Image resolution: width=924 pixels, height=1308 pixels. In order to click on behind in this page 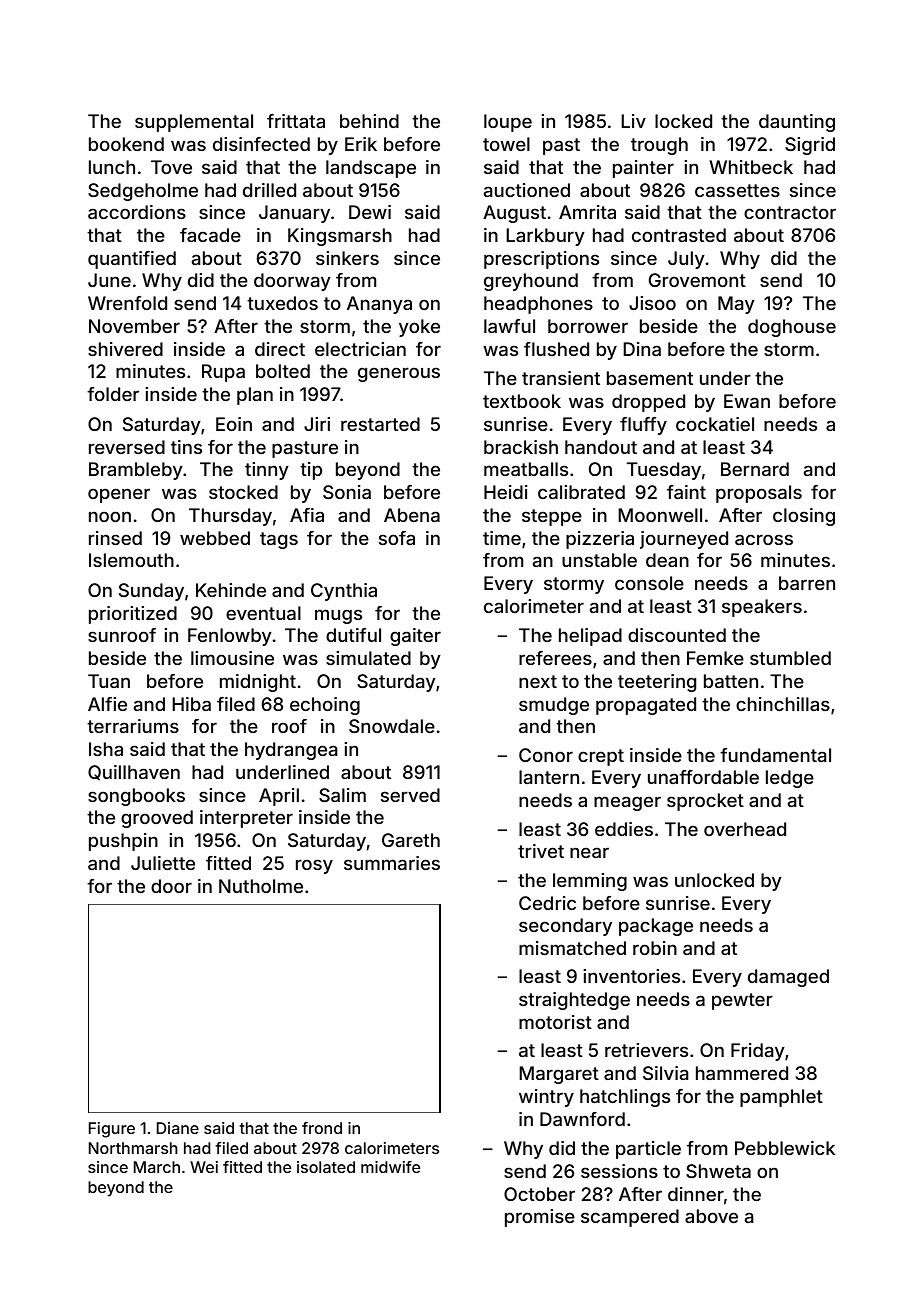, I will do `click(369, 121)`.
